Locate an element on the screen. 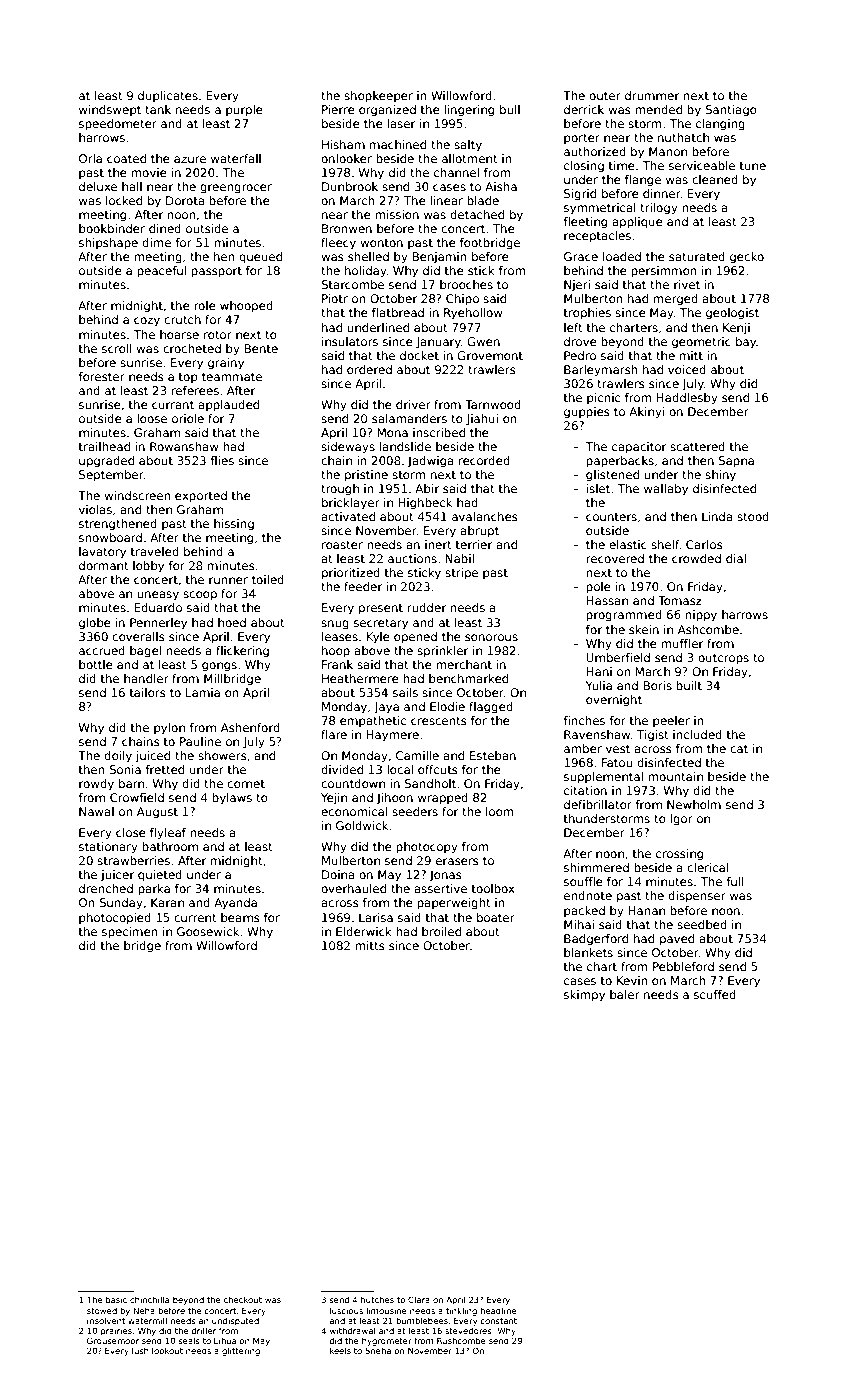  checkout is located at coordinates (243, 1299).
